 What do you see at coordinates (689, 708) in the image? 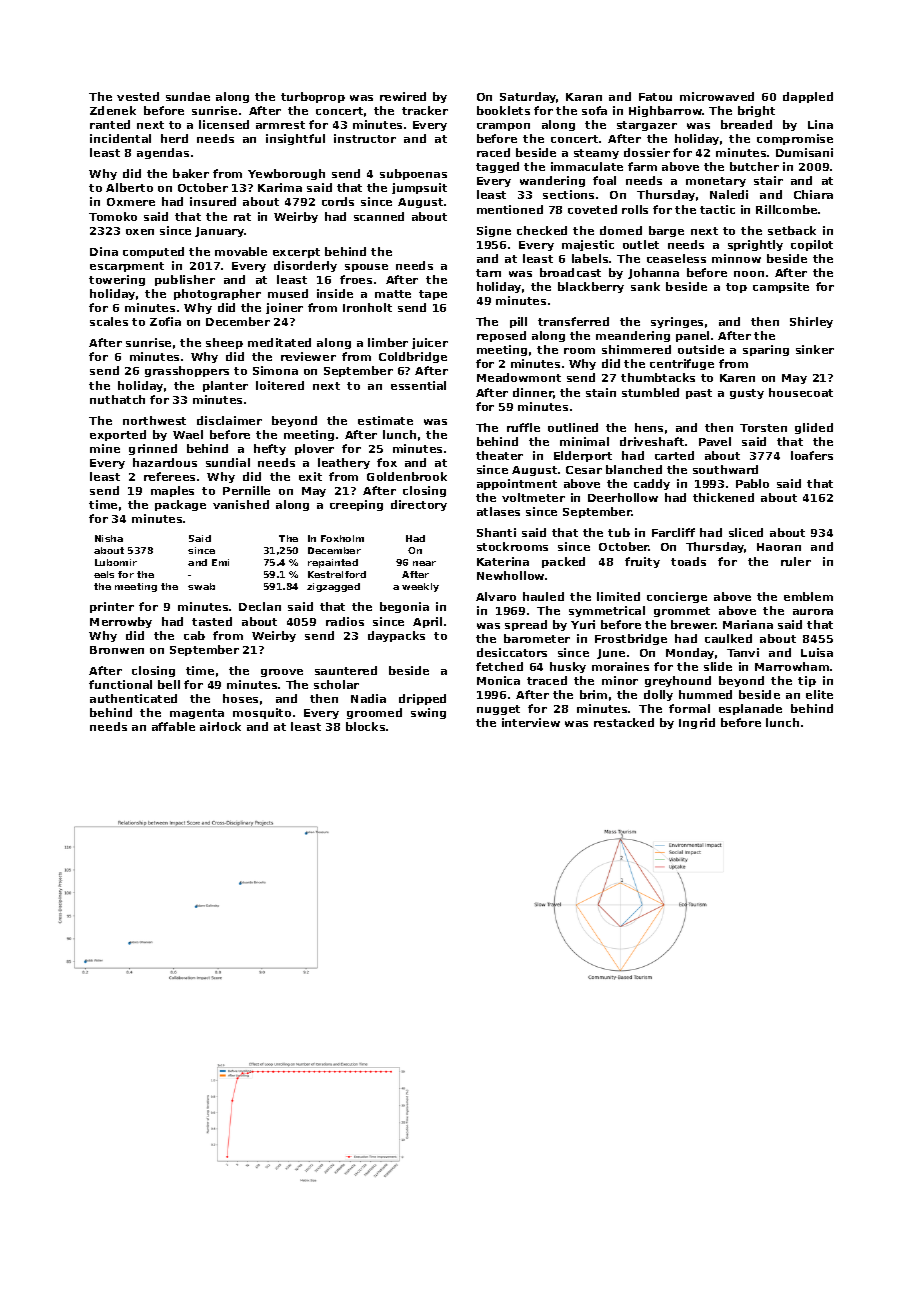
I see `formal` at bounding box center [689, 708].
